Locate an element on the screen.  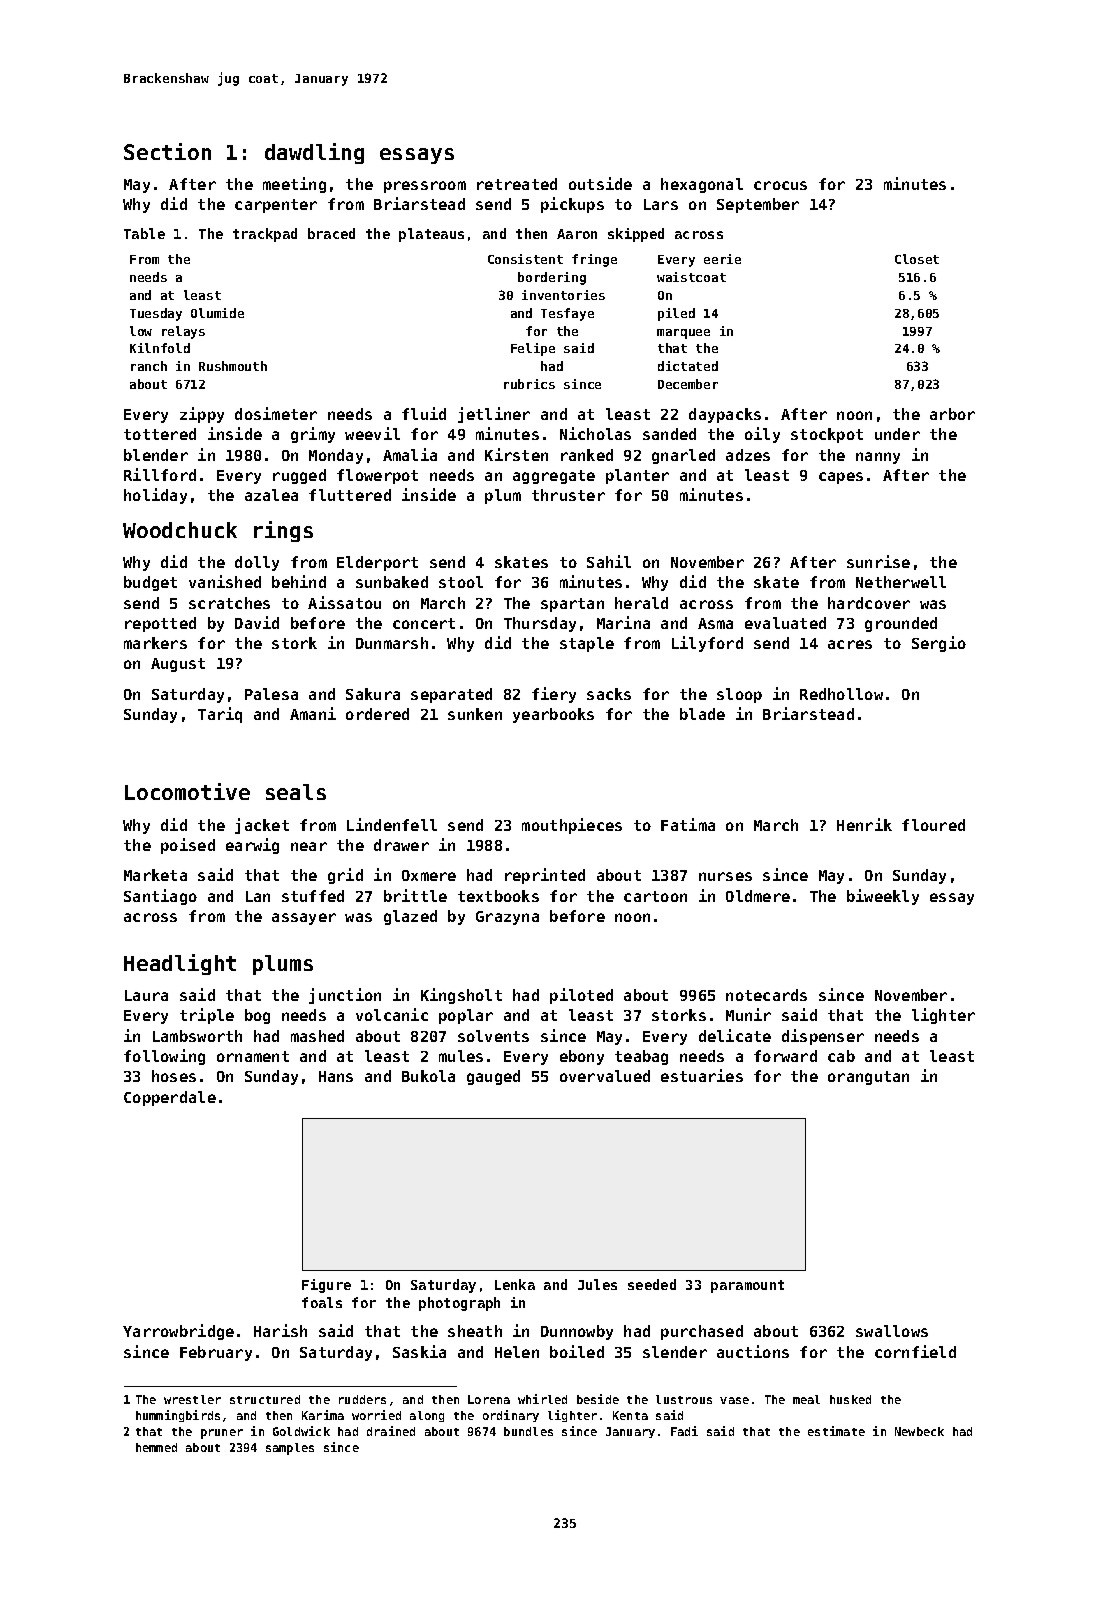
eerie is located at coordinates (722, 259).
